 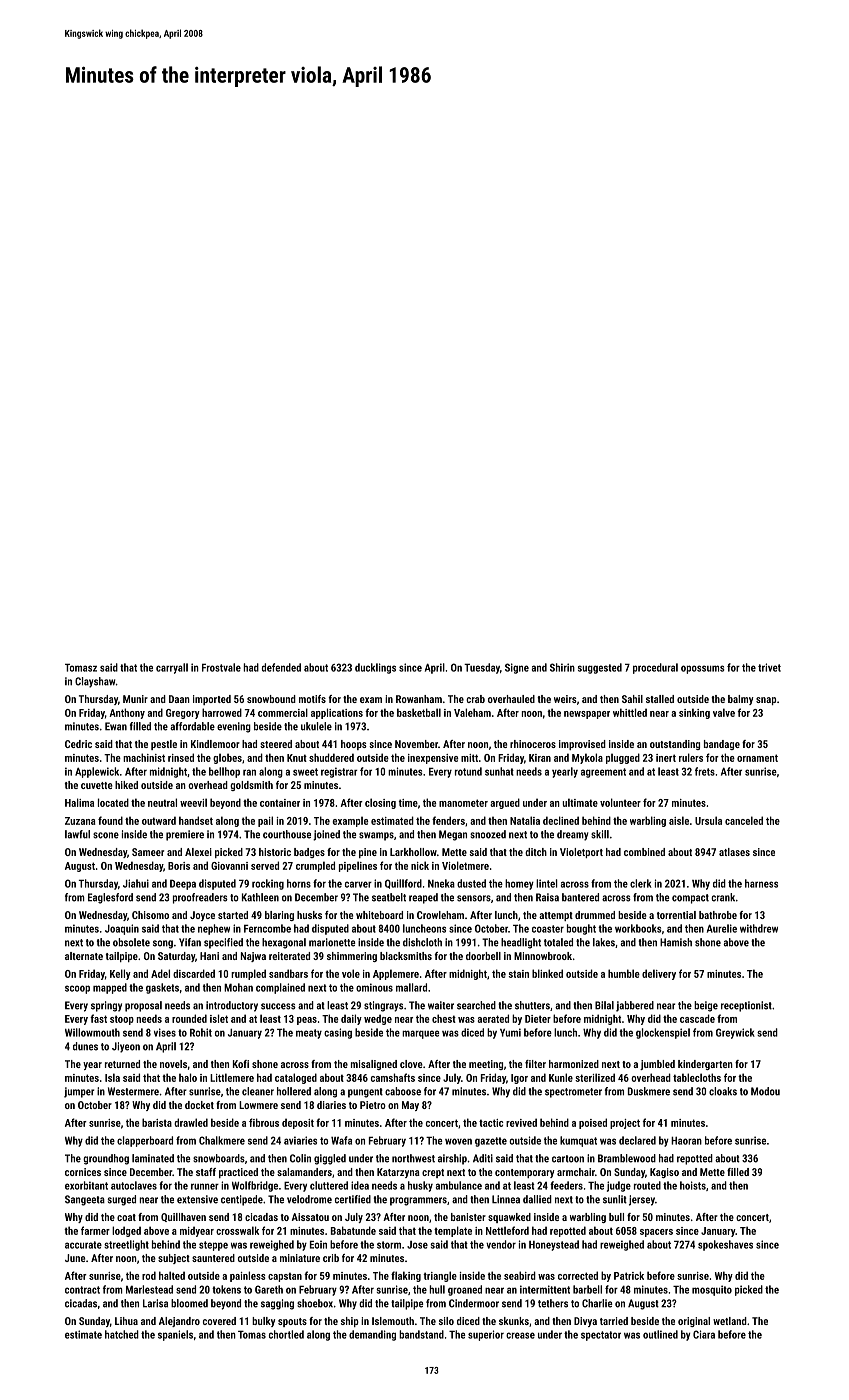 What do you see at coordinates (226, 1289) in the image?
I see `tokens` at bounding box center [226, 1289].
